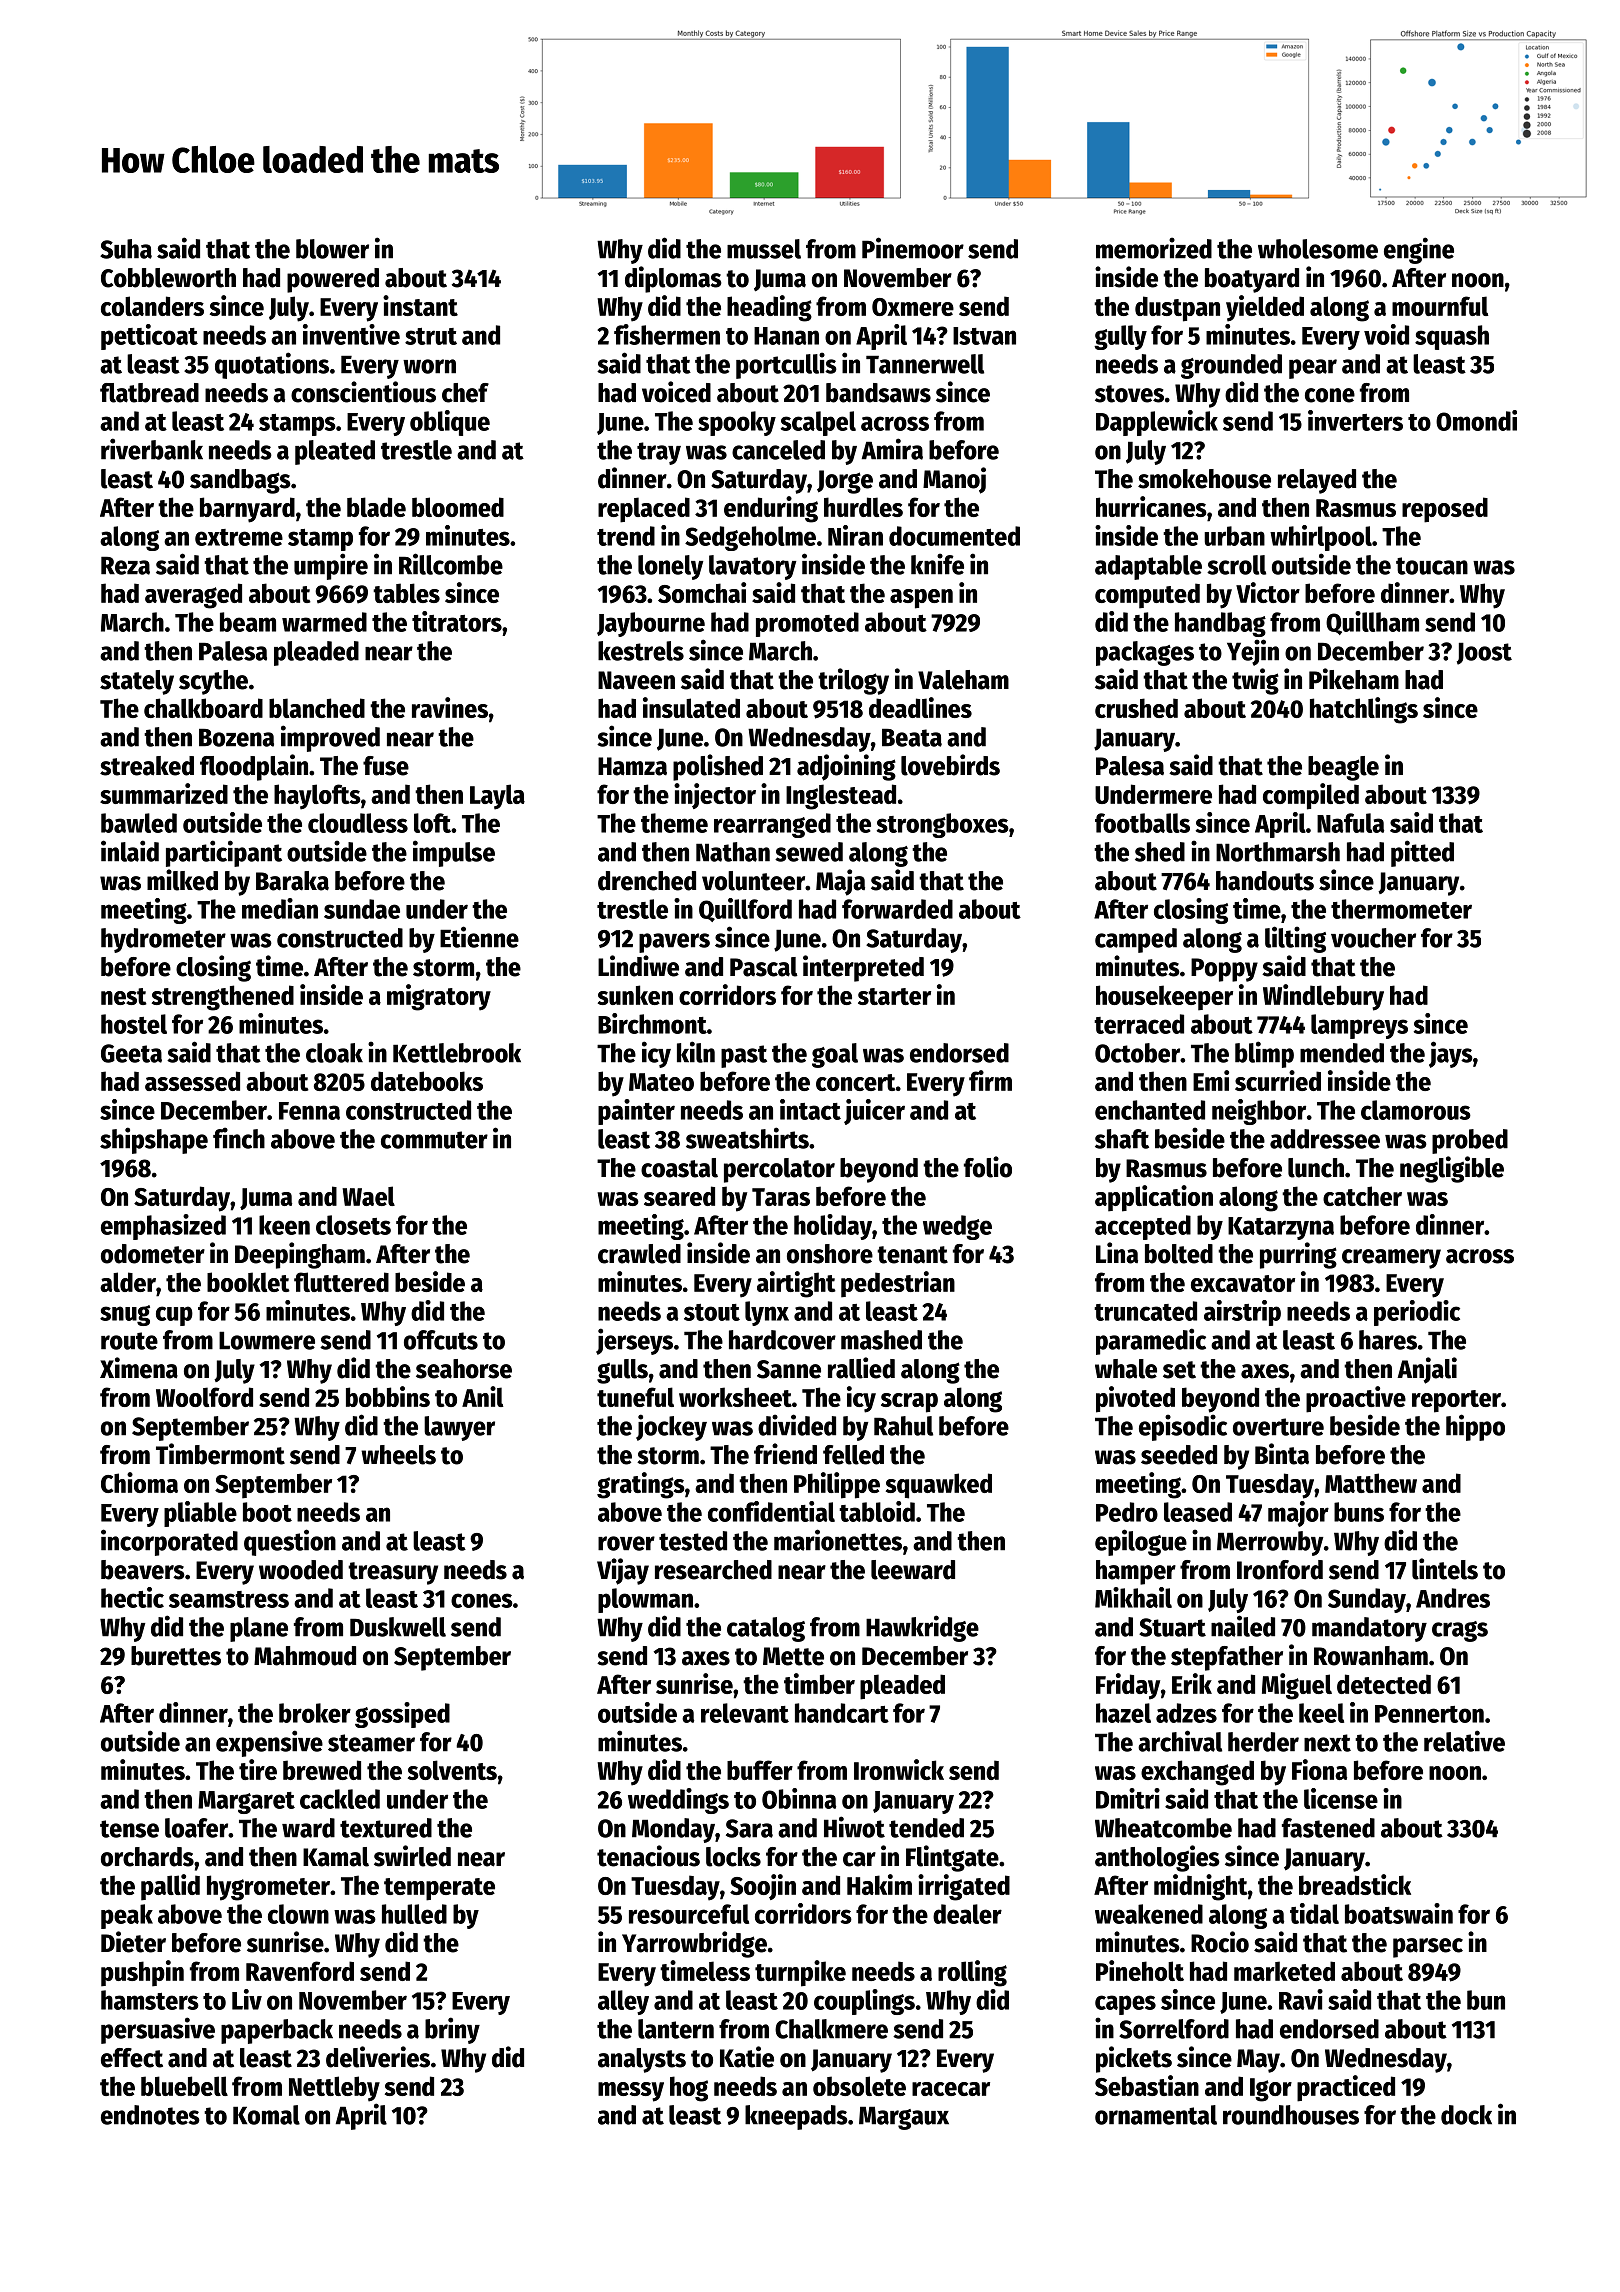  I want to click on Pinemoor, so click(913, 248).
